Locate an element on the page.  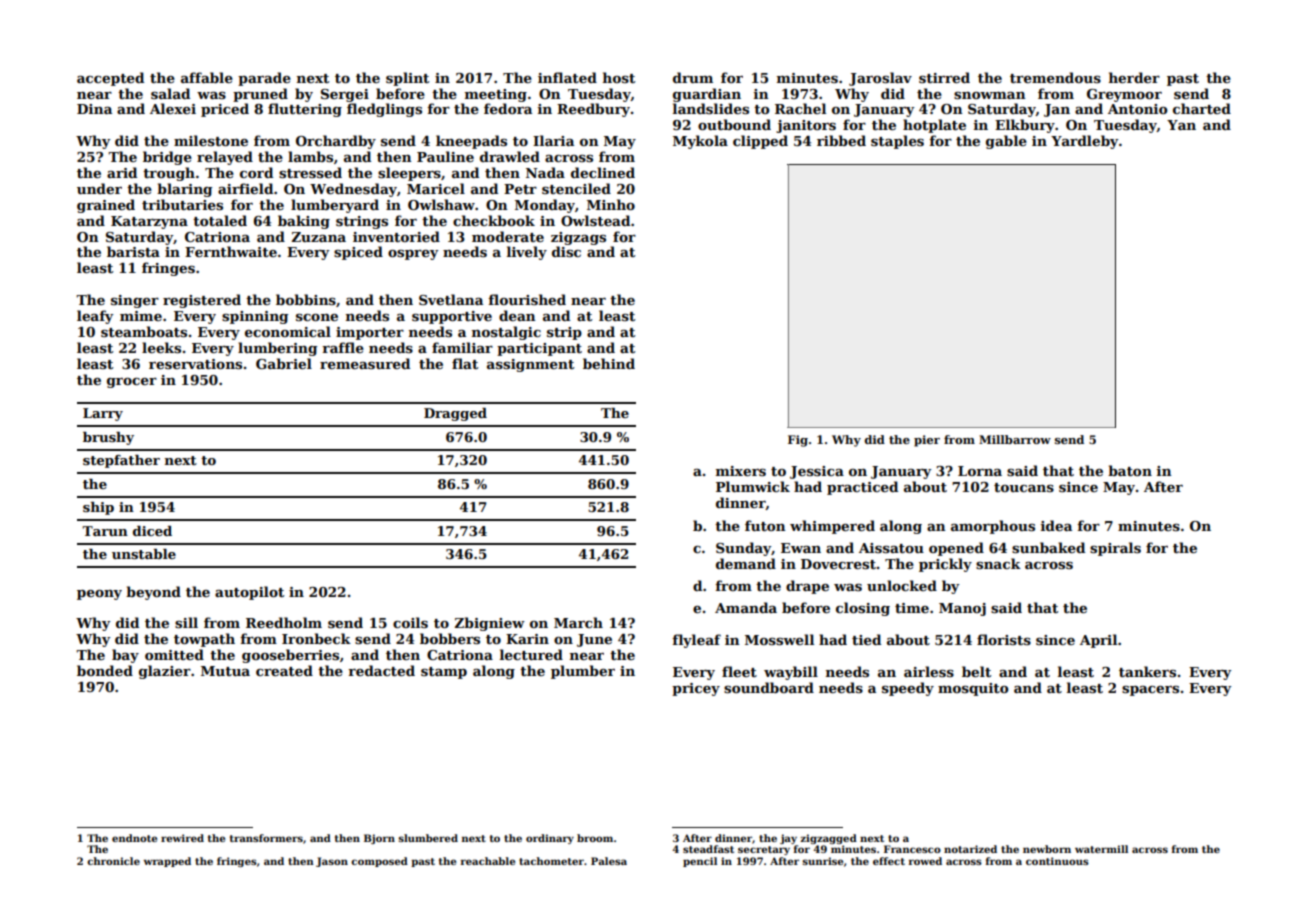
Mykola is located at coordinates (700, 142).
